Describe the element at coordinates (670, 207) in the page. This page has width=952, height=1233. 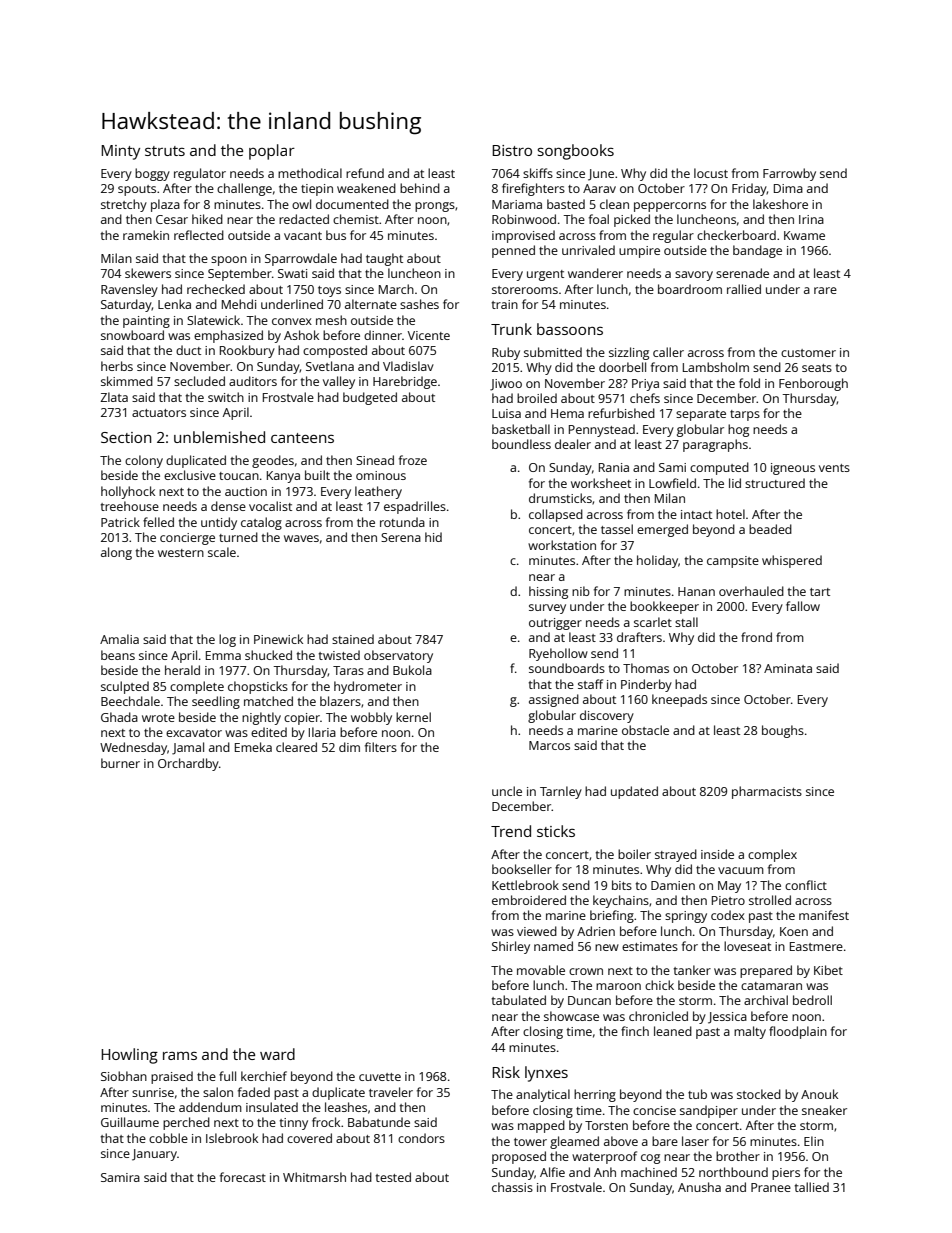
I see `peppercorns` at that location.
